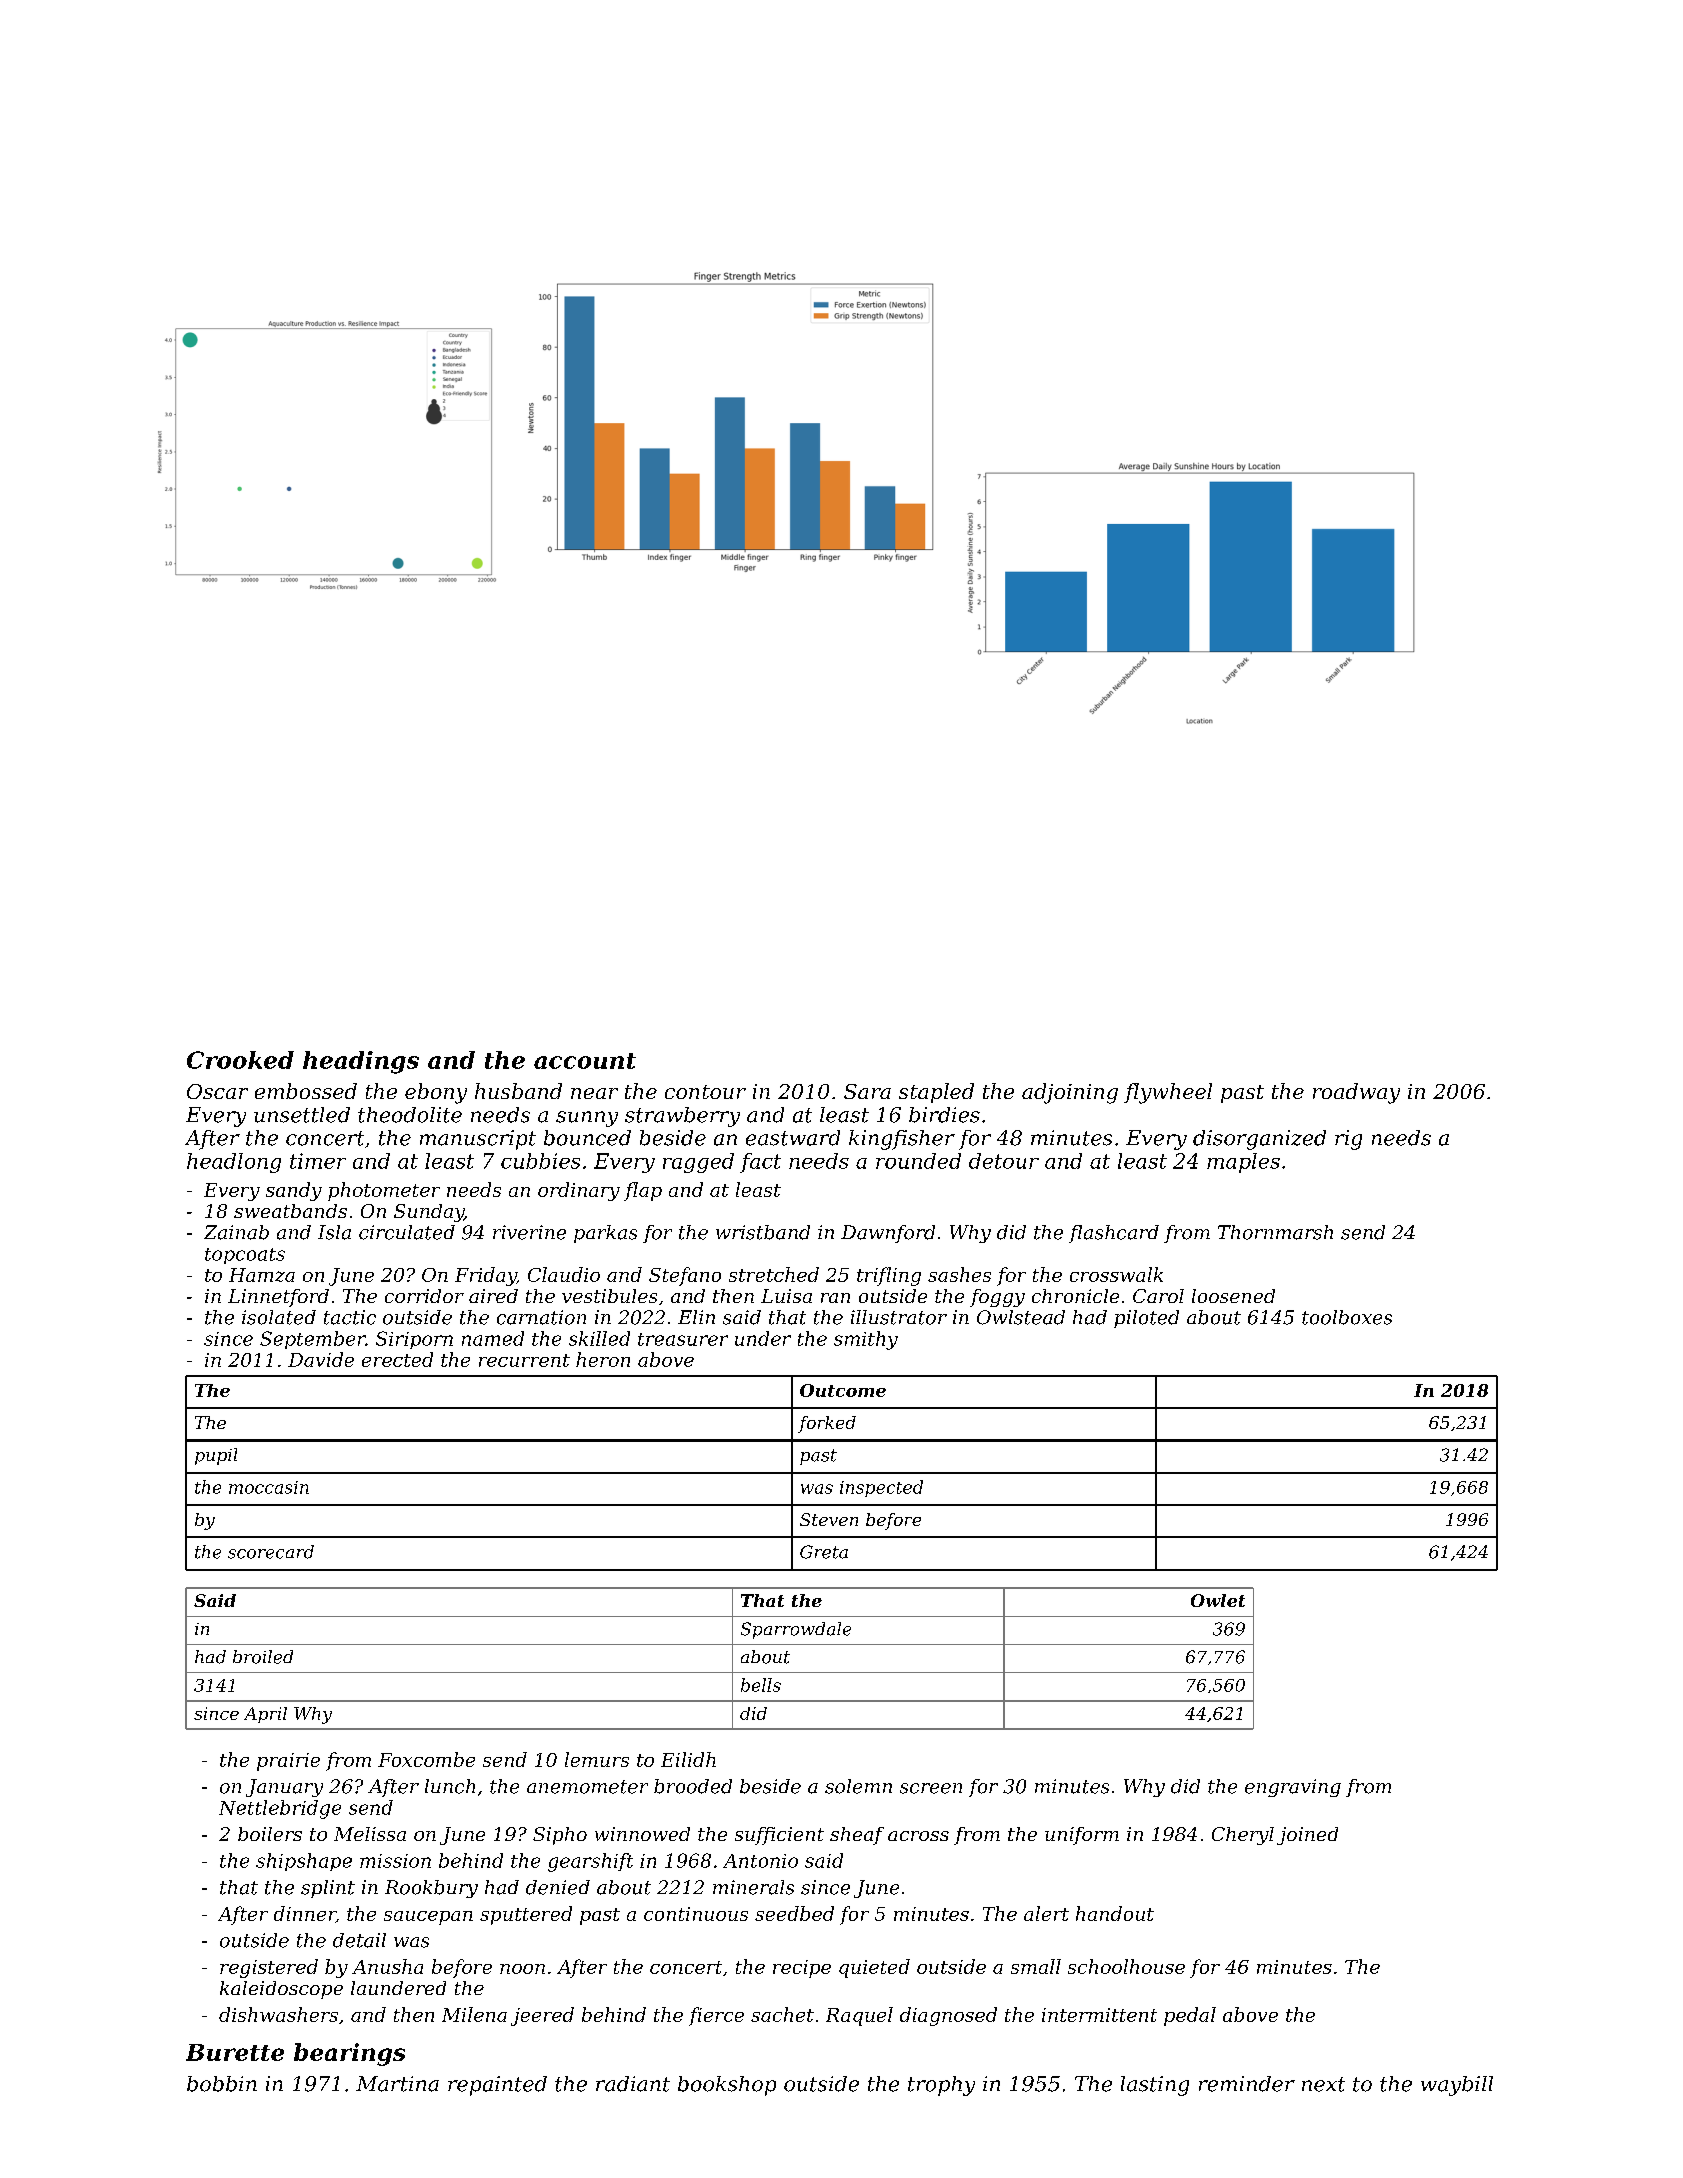 The height and width of the page is (2178, 1683). What do you see at coordinates (827, 1424) in the page?
I see `forked` at bounding box center [827, 1424].
